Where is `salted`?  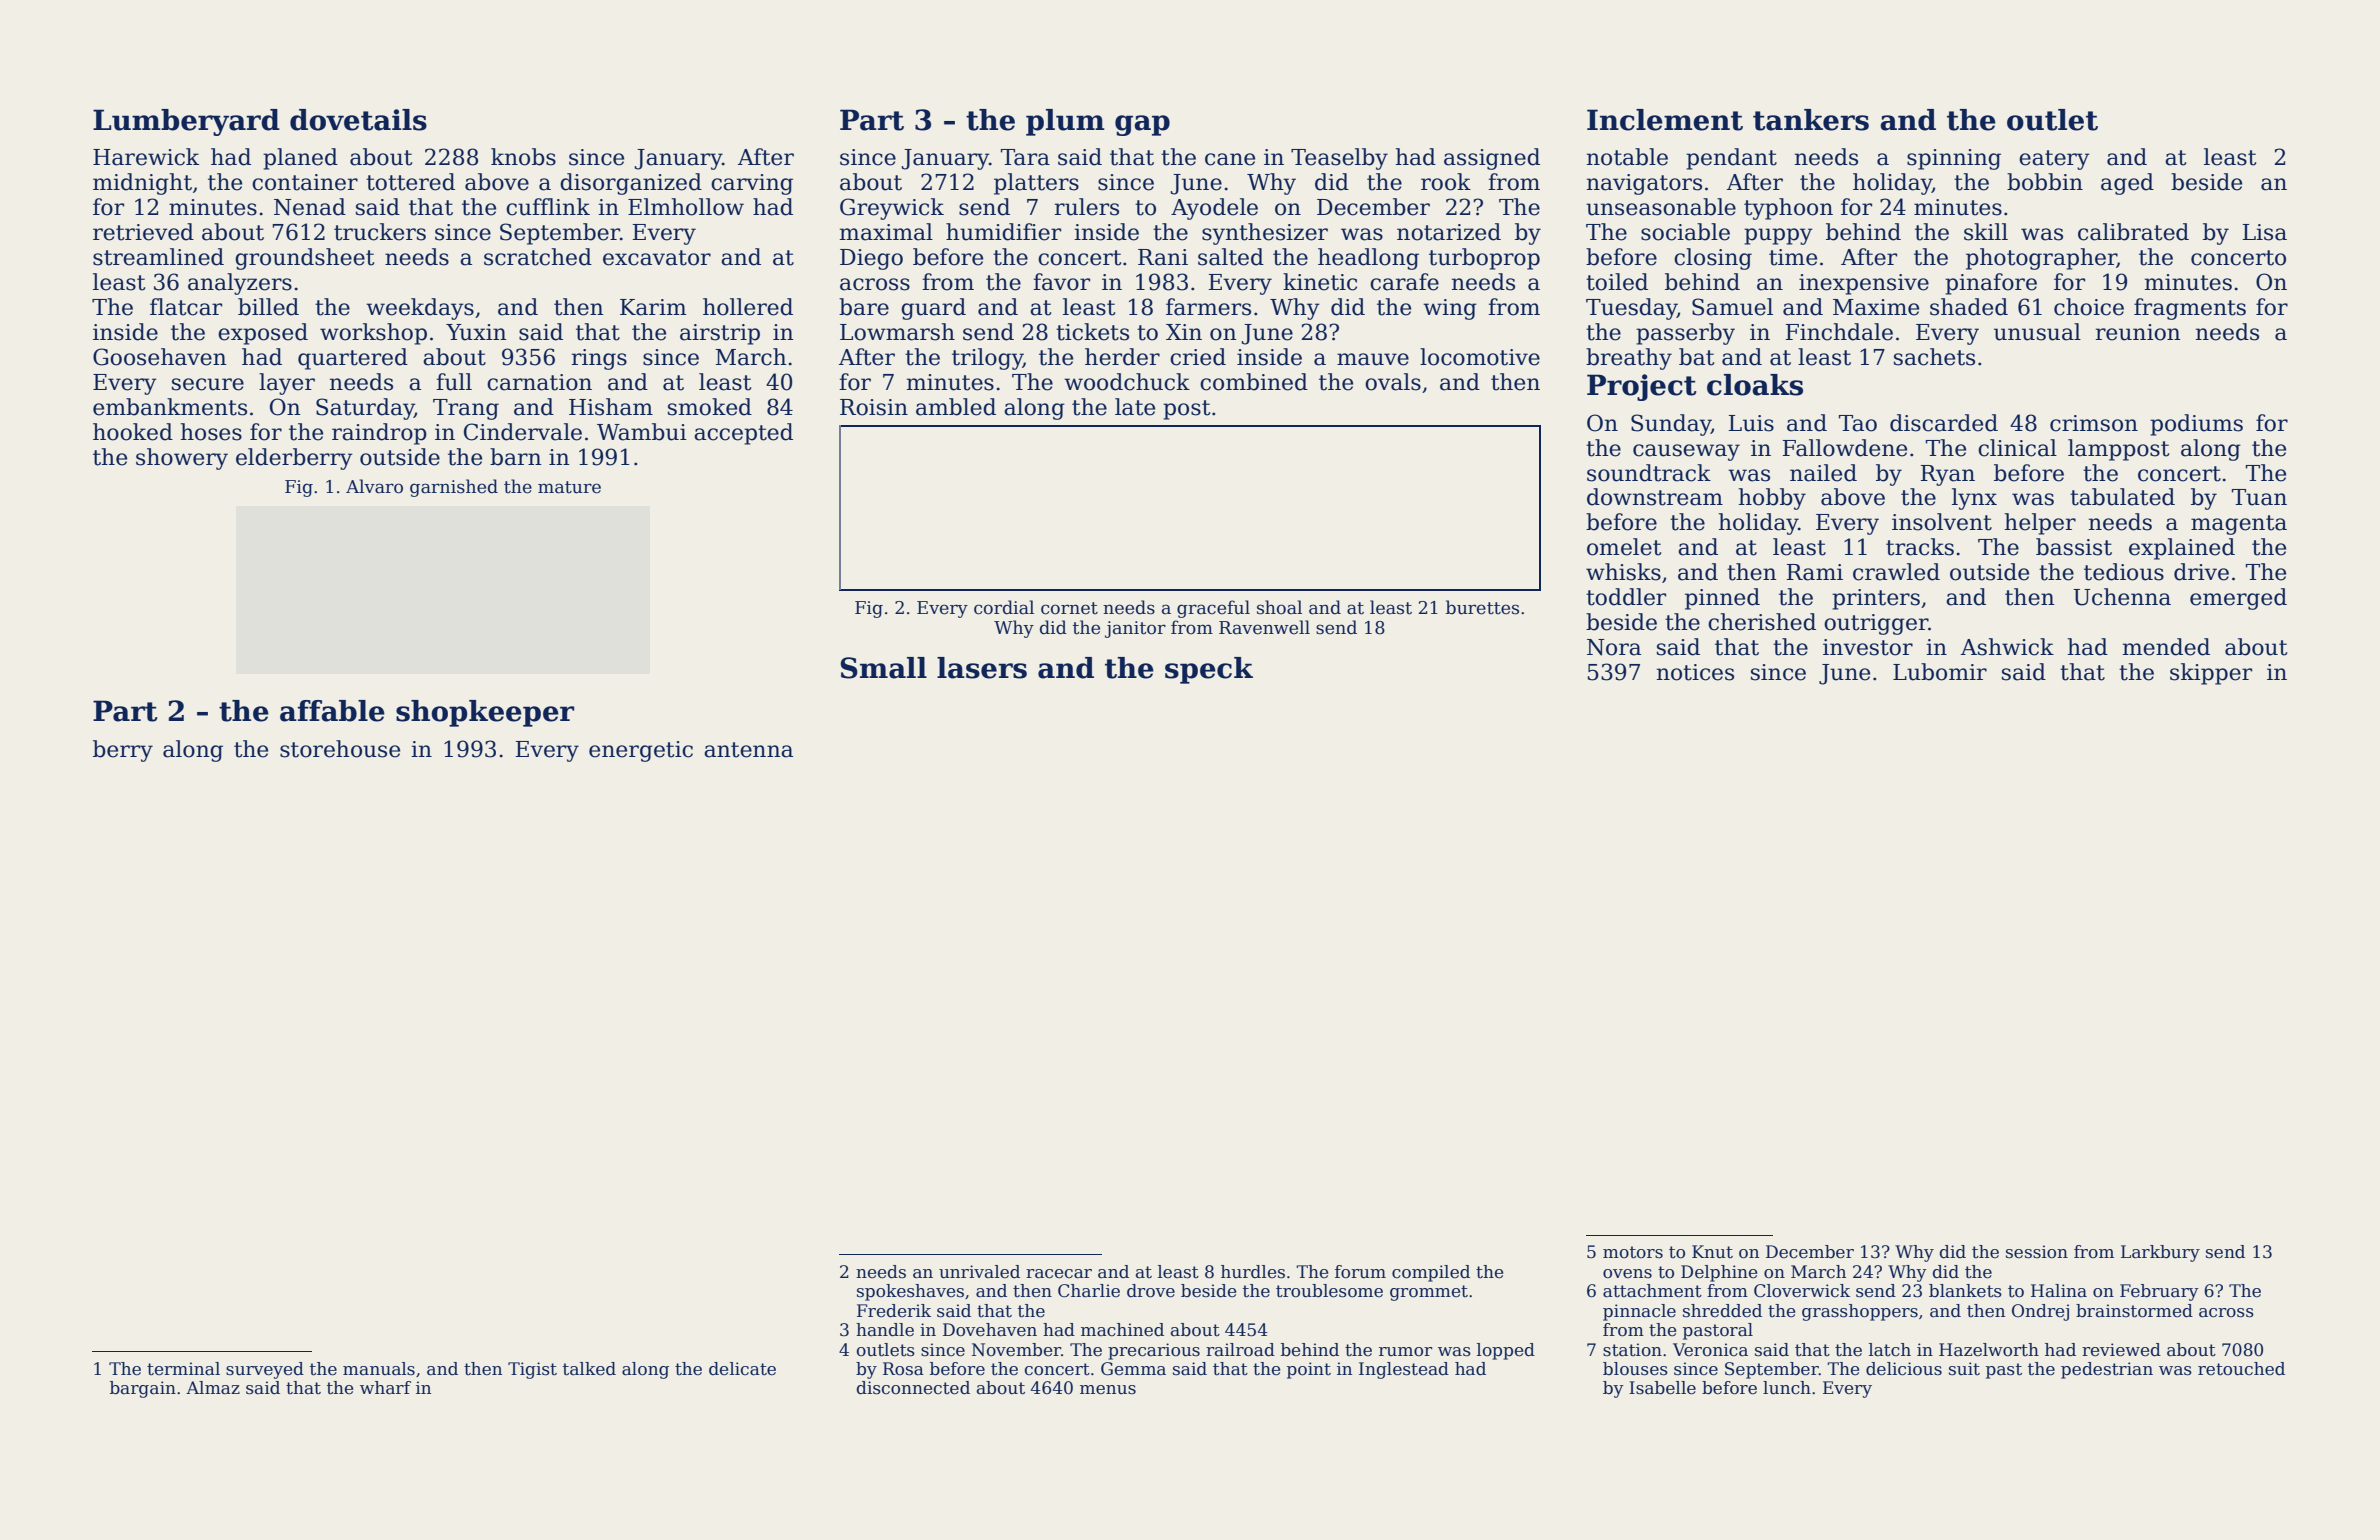 salted is located at coordinates (1231, 257).
